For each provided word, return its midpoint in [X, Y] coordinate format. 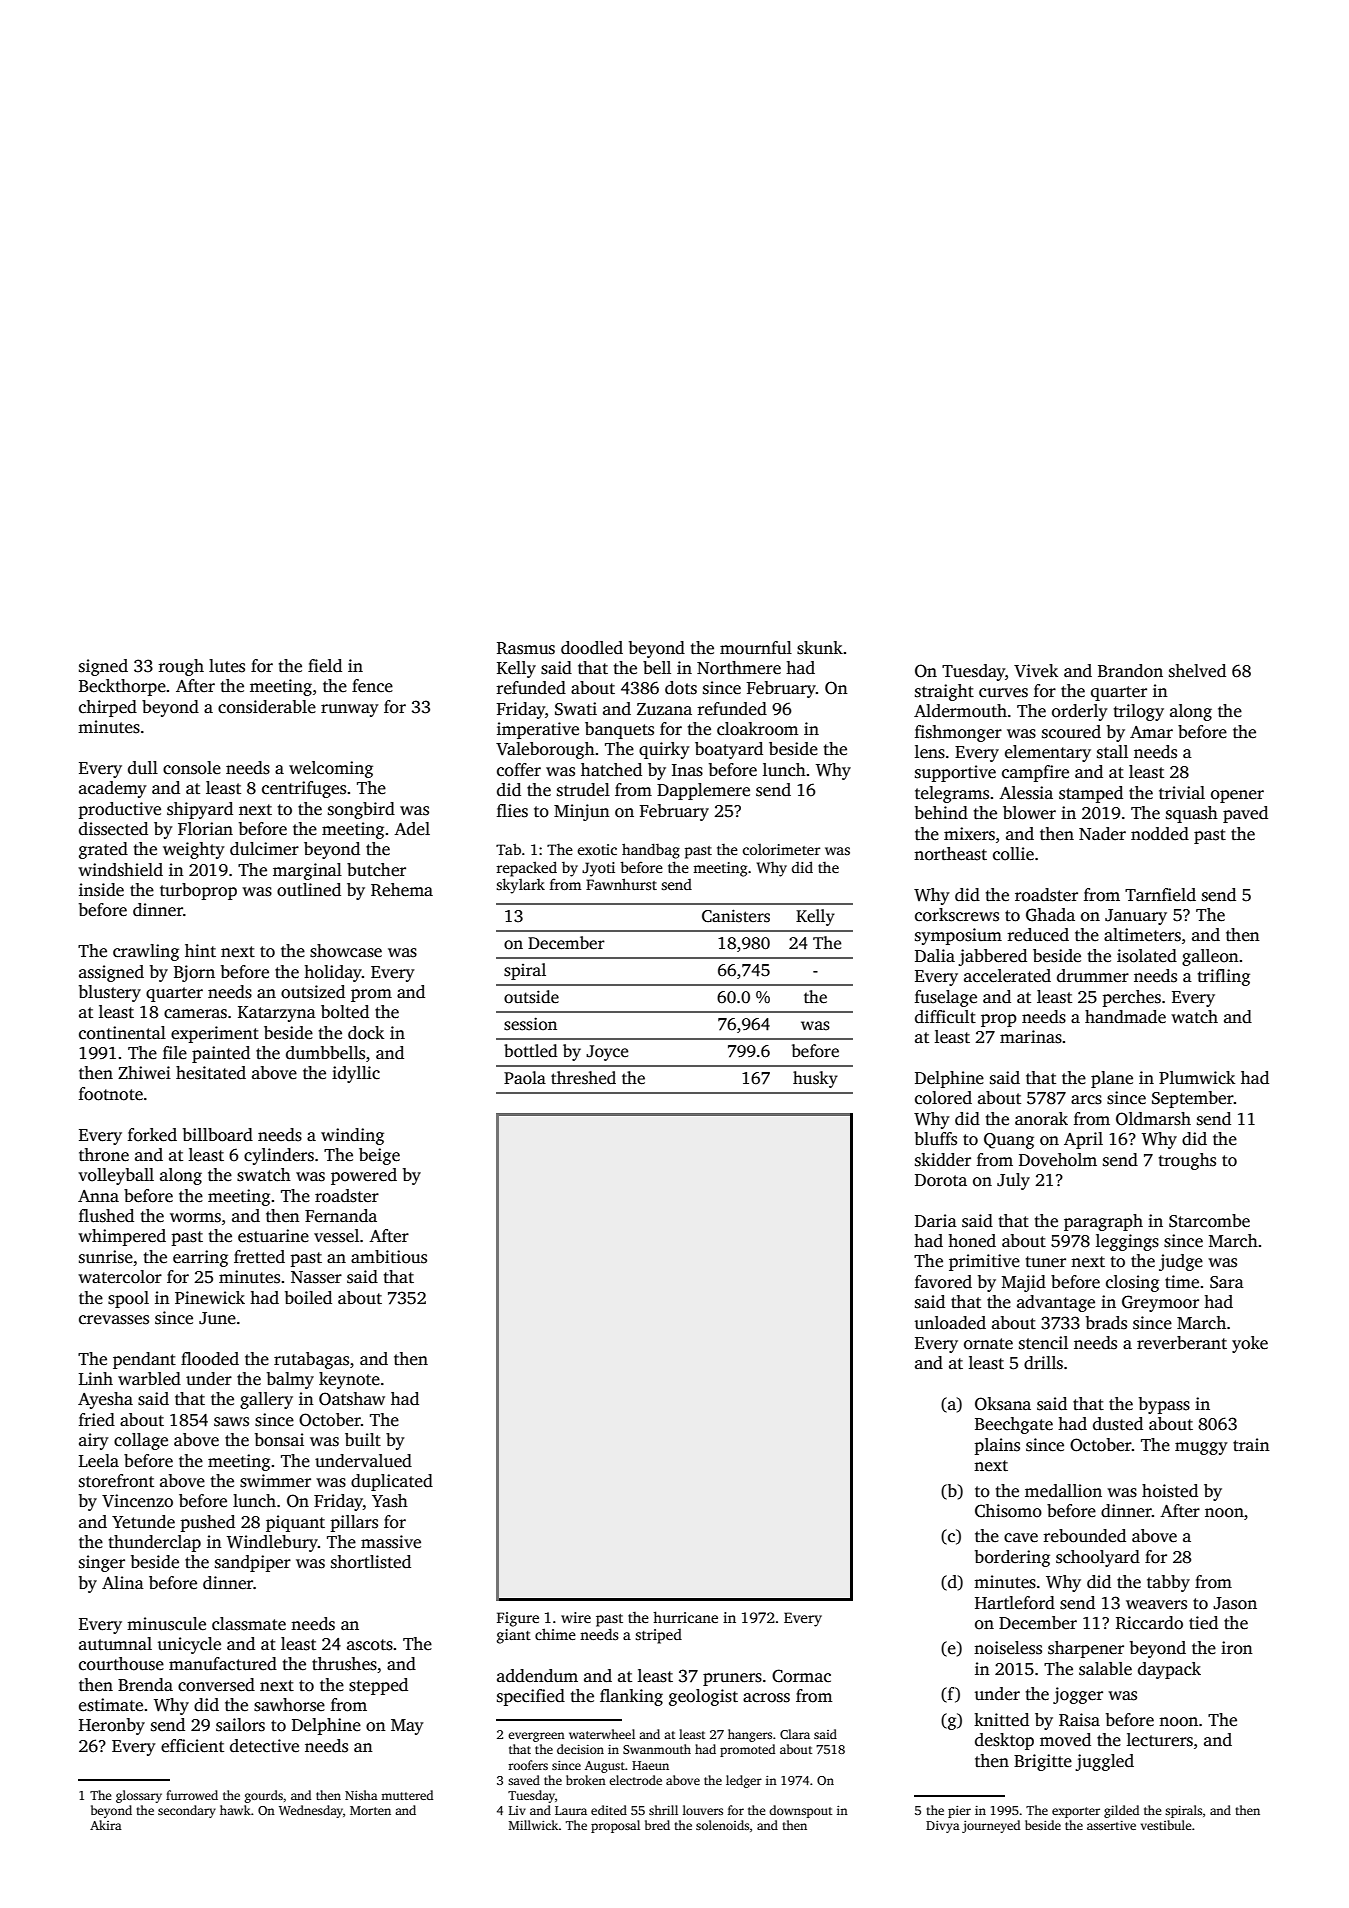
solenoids [722, 1825]
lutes [227, 666]
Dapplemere [703, 791]
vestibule [1166, 1825]
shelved [1197, 671]
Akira [106, 1825]
